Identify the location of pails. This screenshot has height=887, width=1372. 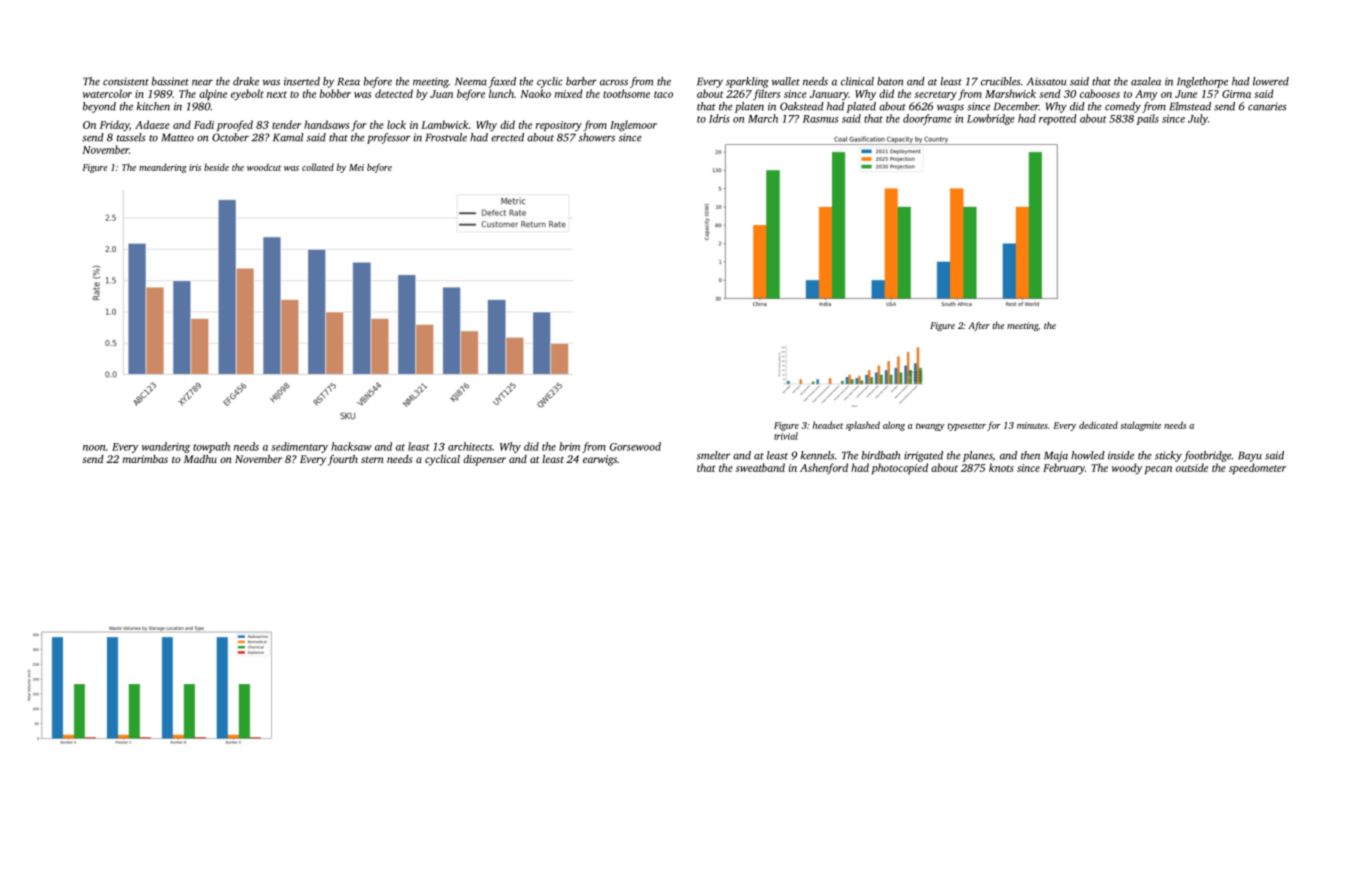
(1147, 119).
